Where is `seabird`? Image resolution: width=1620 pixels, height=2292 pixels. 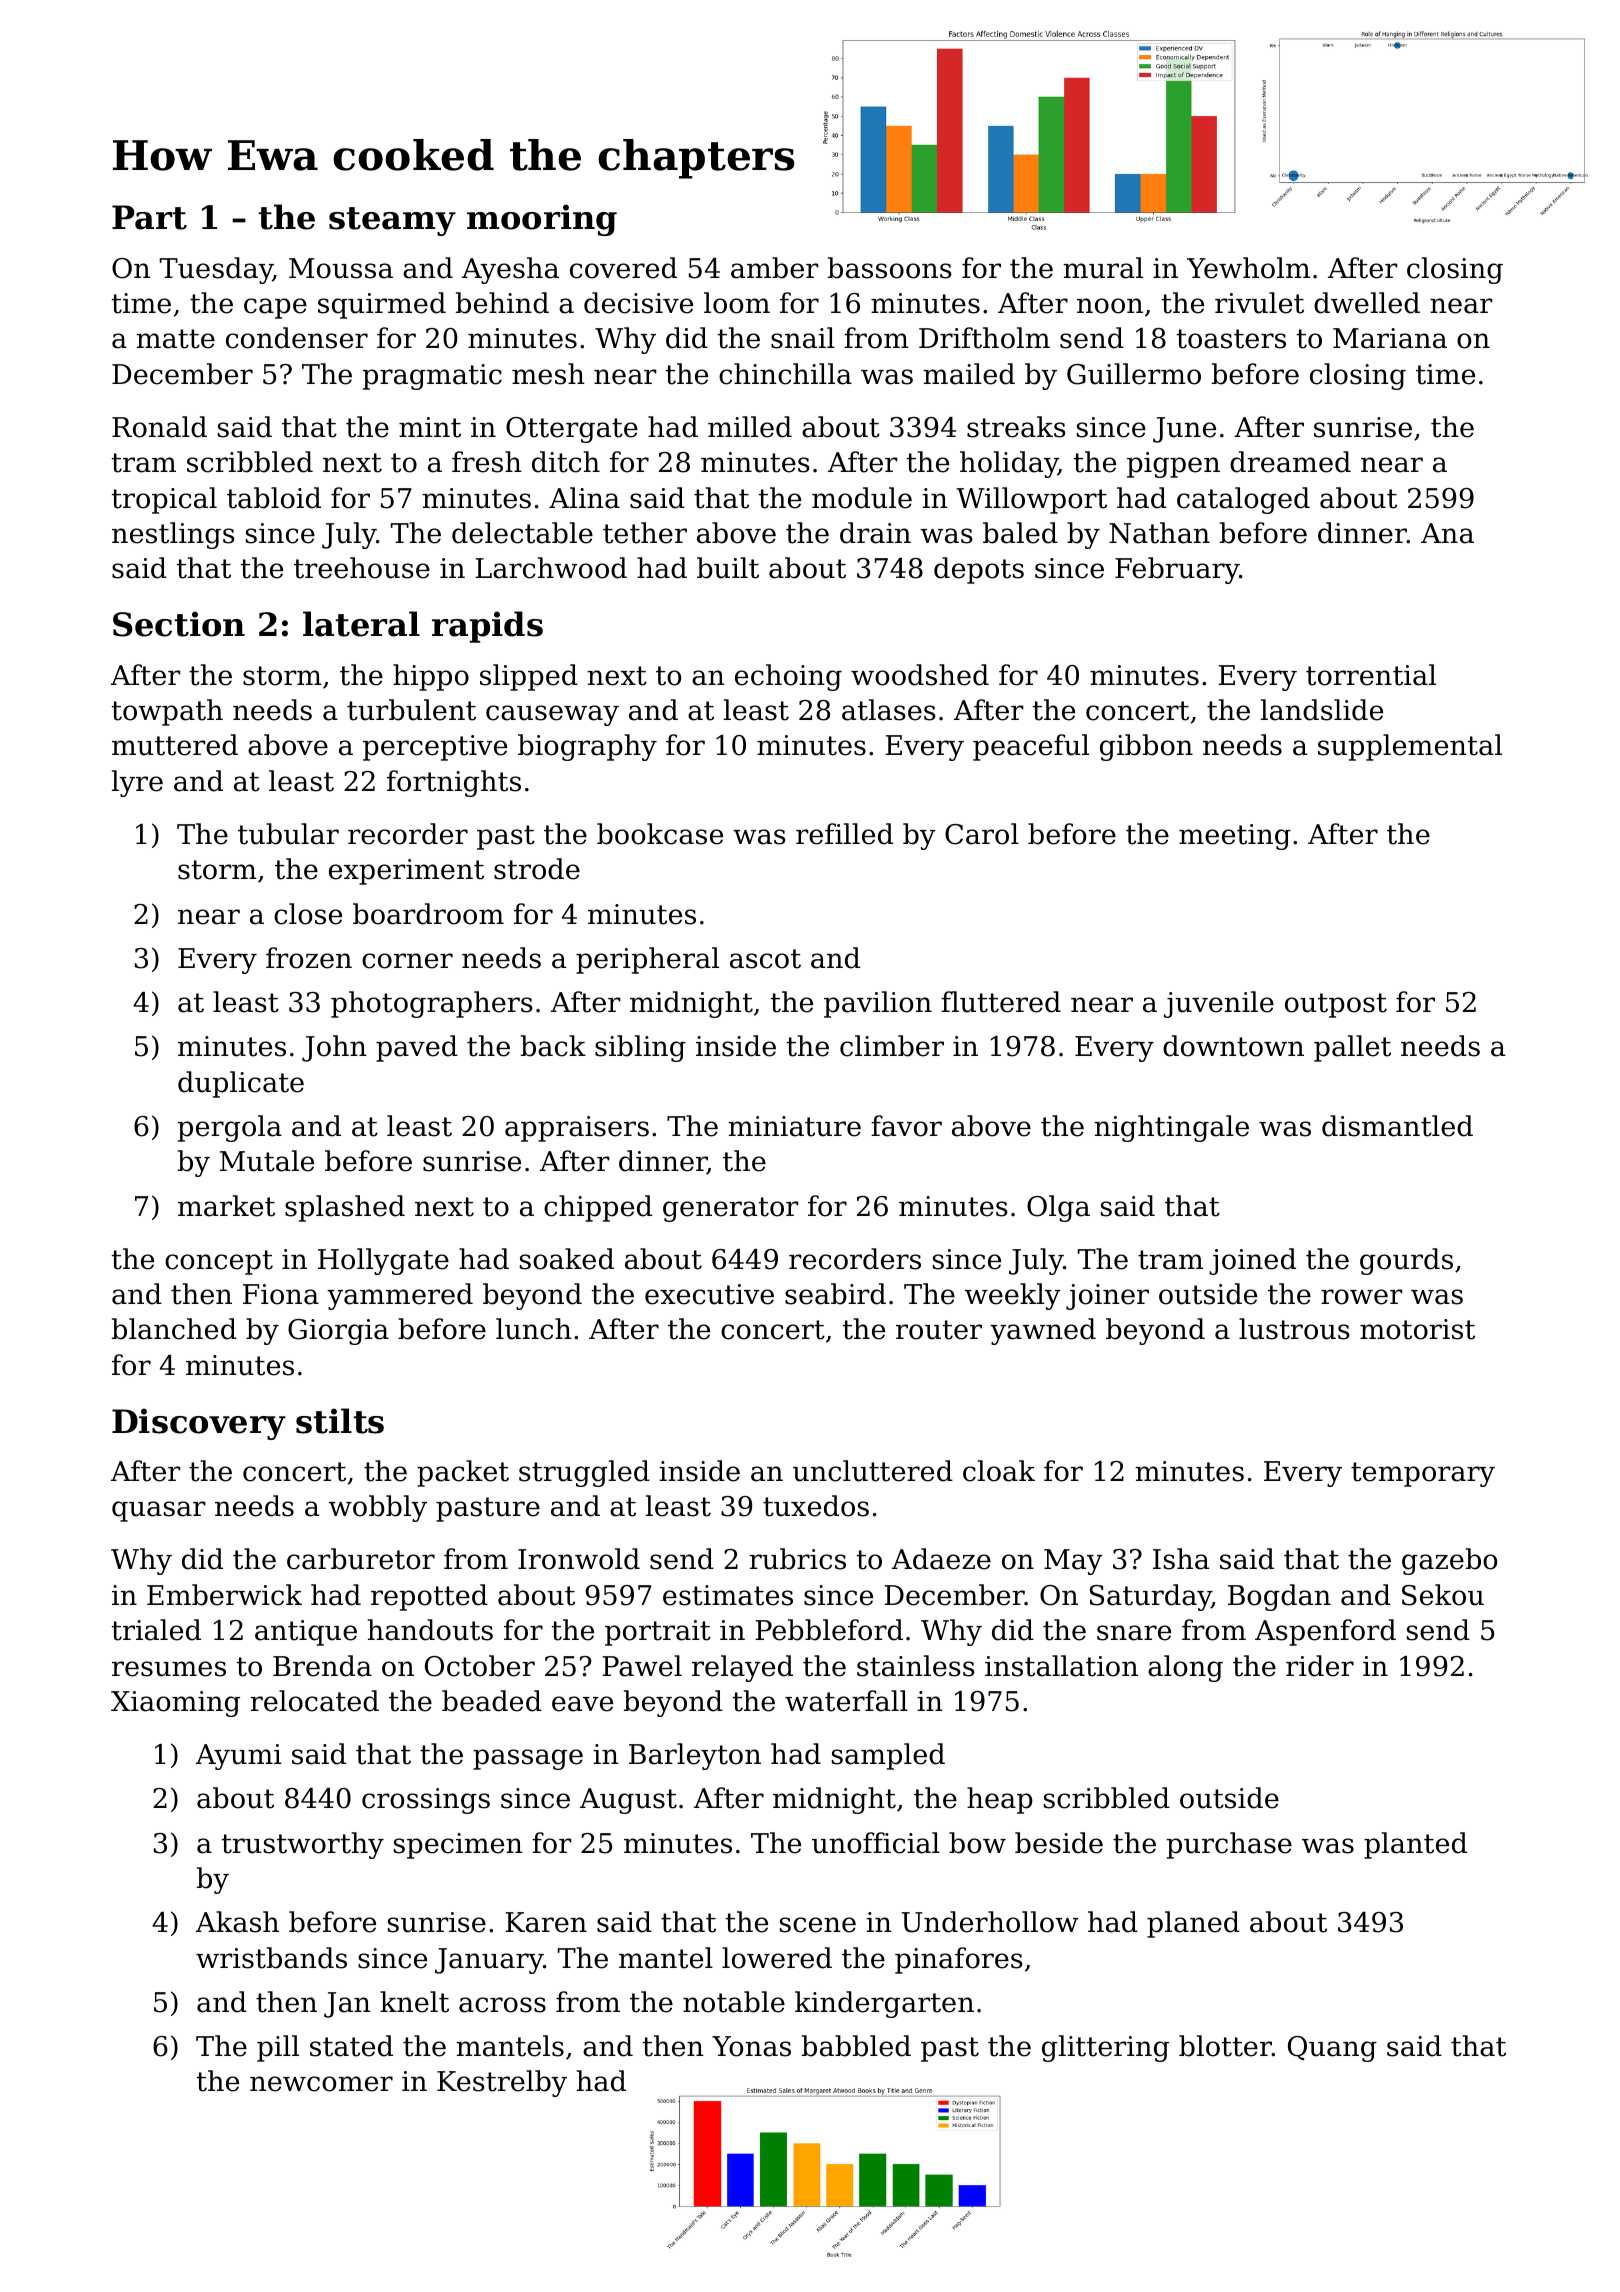 seabird is located at coordinates (835, 1294).
